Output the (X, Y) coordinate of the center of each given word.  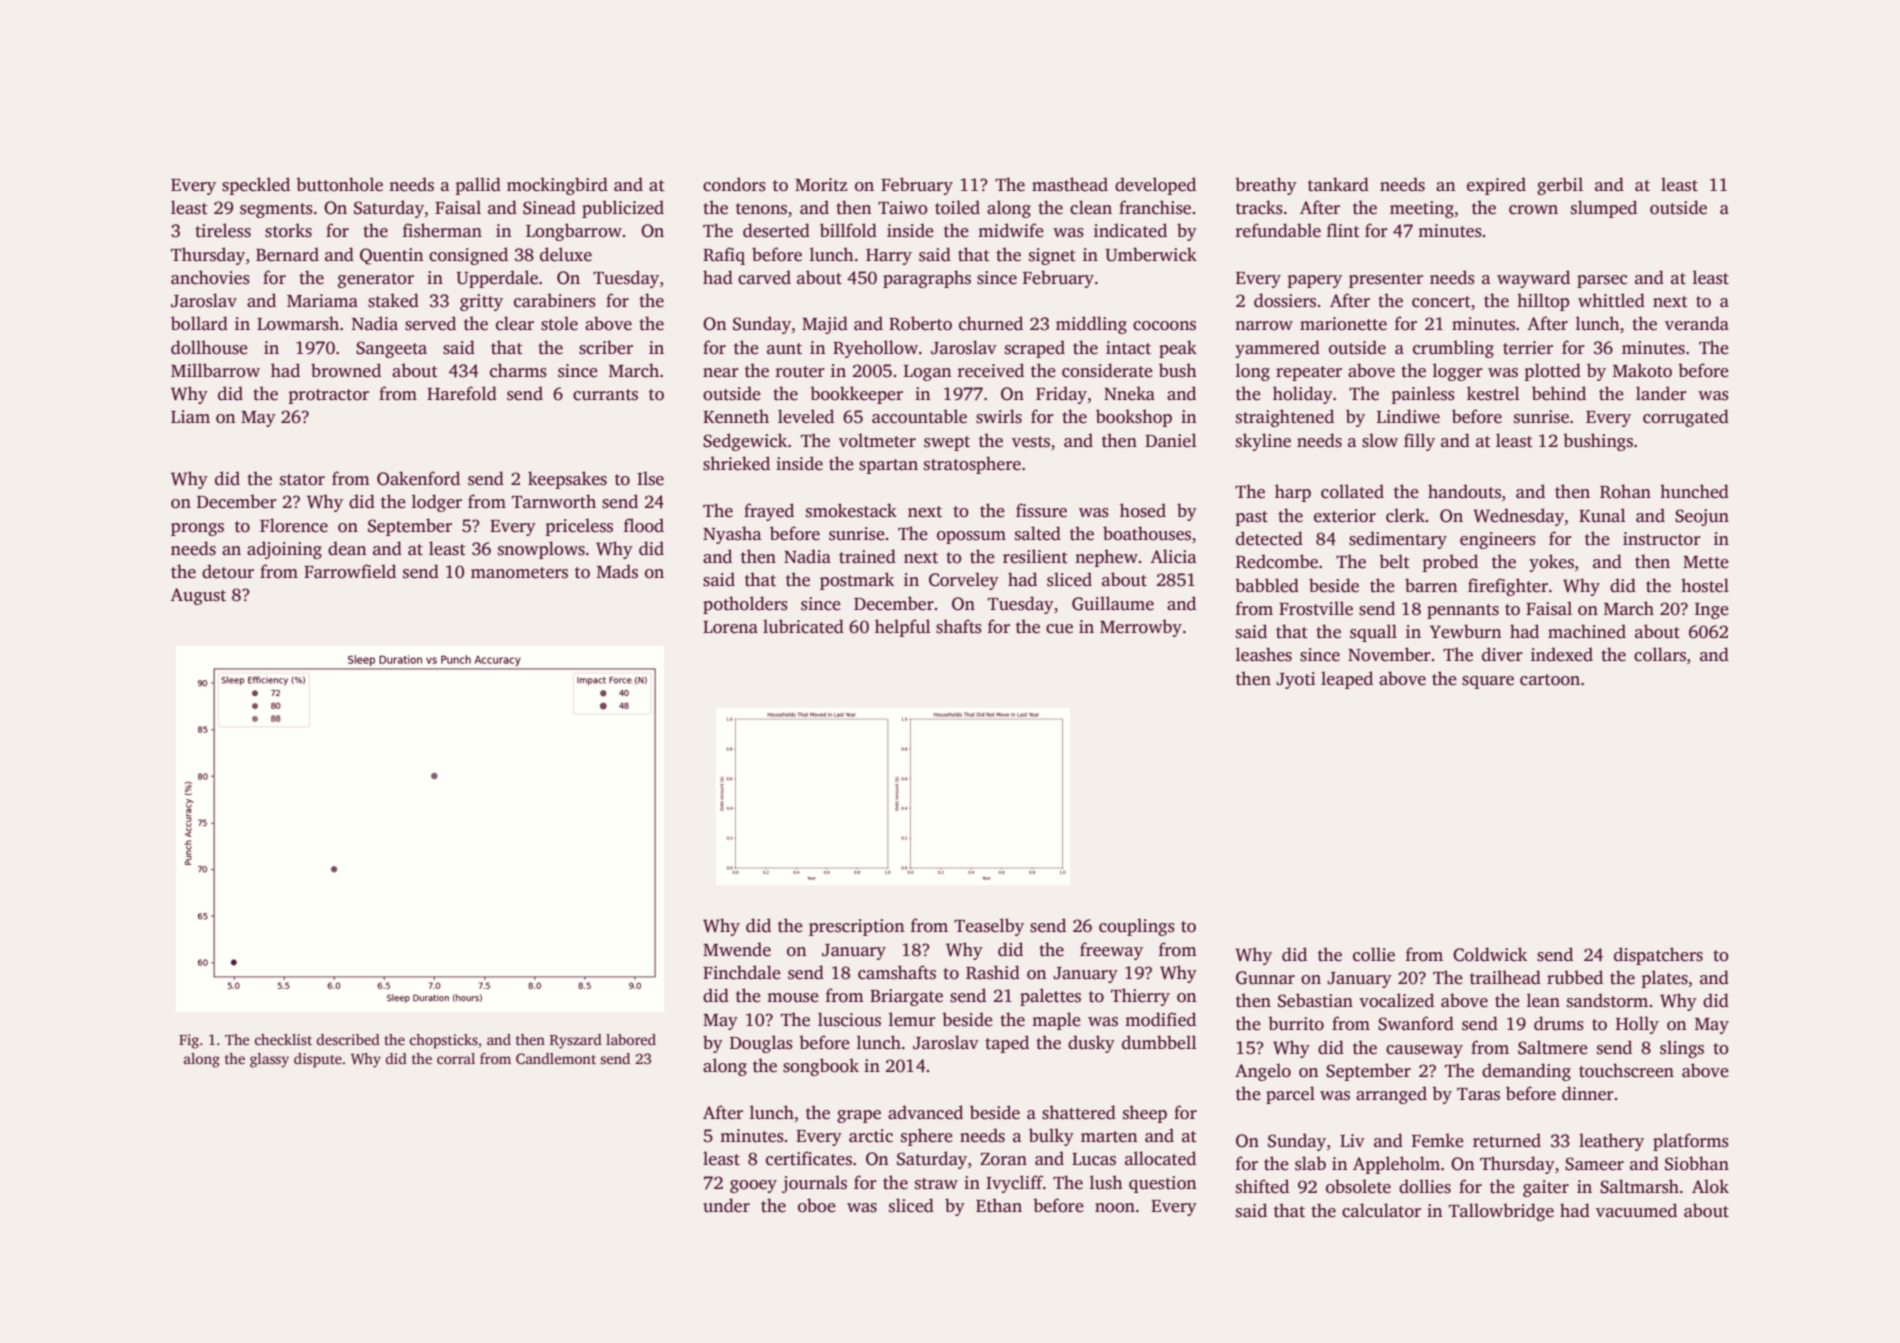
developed (1155, 186)
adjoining (284, 550)
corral (456, 1058)
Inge (1712, 611)
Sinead (549, 207)
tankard (1338, 184)
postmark (857, 581)
